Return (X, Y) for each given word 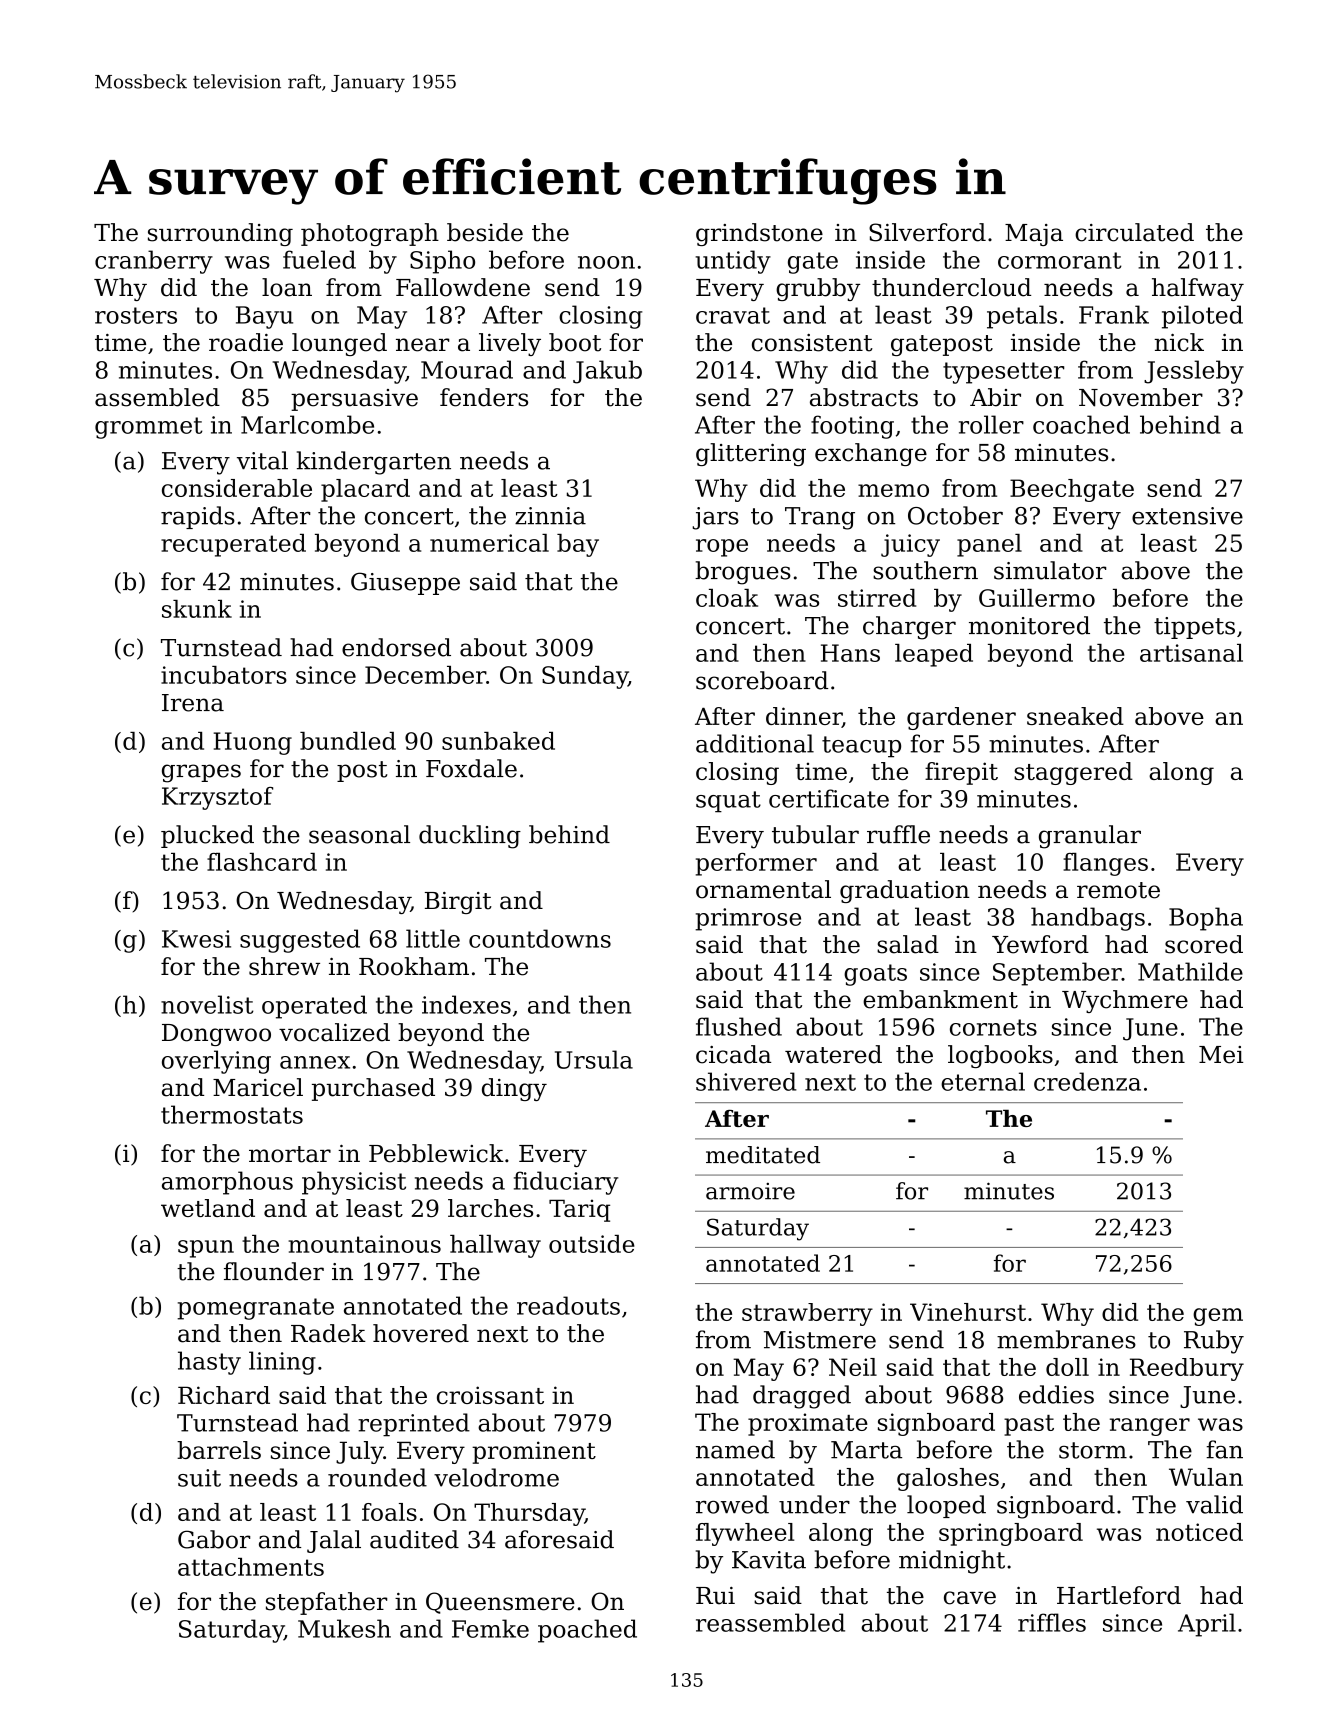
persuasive (354, 400)
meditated (763, 1155)
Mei (1221, 1055)
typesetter (1003, 373)
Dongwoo (216, 1035)
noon (606, 262)
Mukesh (344, 1628)
